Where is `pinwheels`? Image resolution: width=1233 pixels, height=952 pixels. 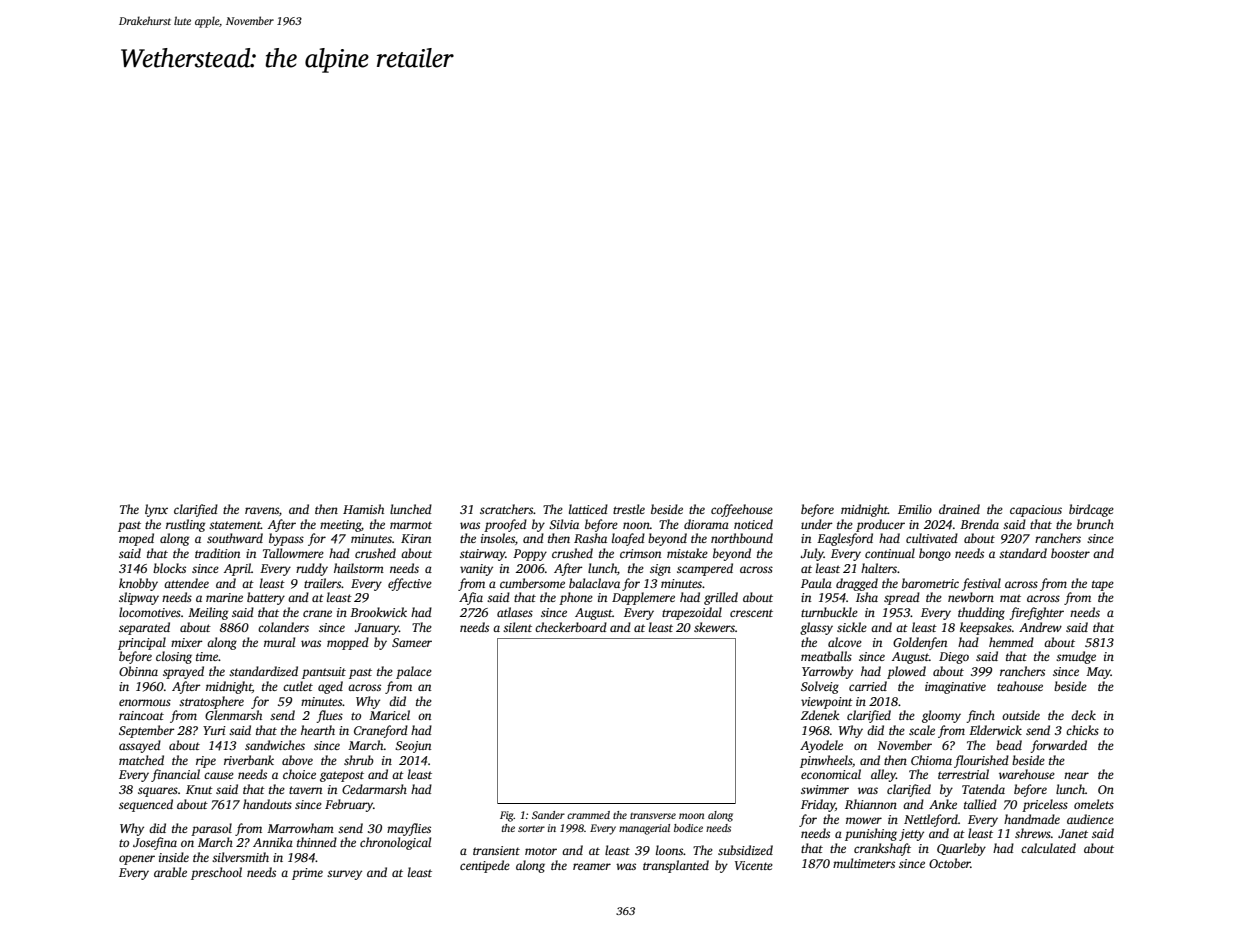 pinwheels is located at coordinates (826, 761).
